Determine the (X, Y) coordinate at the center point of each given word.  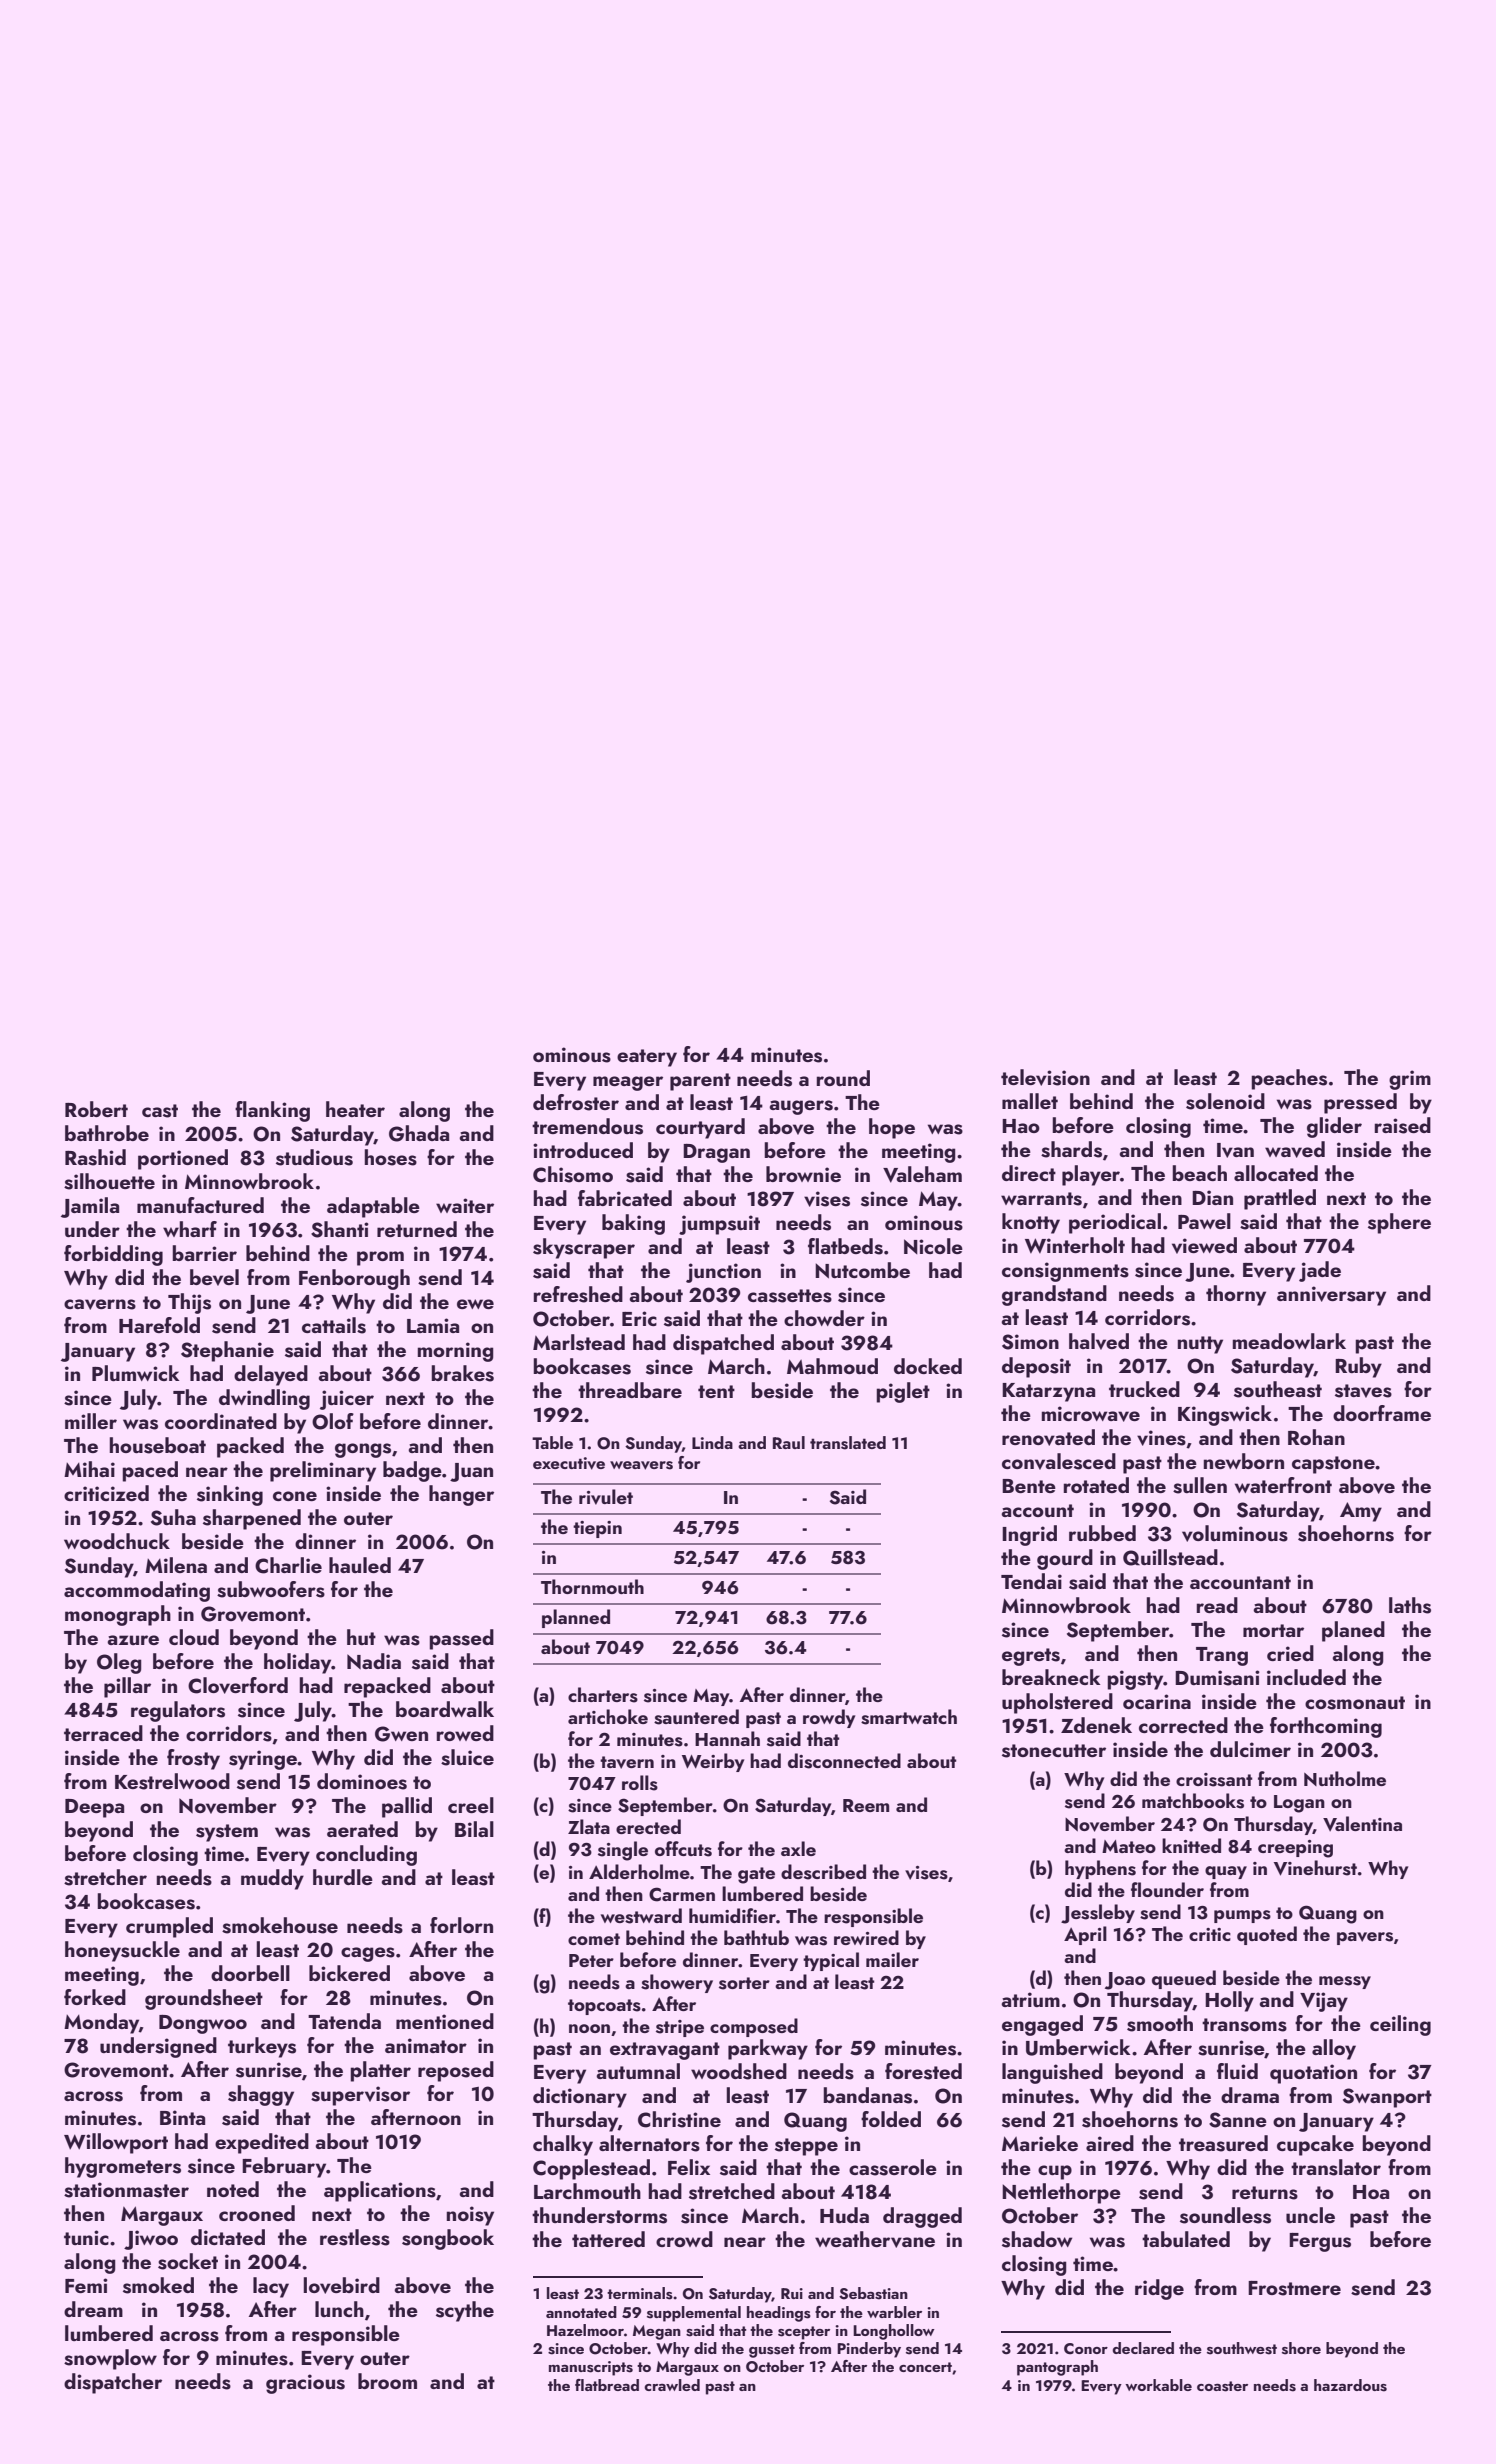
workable (1158, 2385)
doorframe (1382, 1413)
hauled (360, 1565)
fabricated (625, 1198)
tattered (608, 2239)
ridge (1159, 2289)
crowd (684, 2239)
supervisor (360, 2096)
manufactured (200, 1205)
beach (1199, 1173)
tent (716, 1391)
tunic (86, 2237)
